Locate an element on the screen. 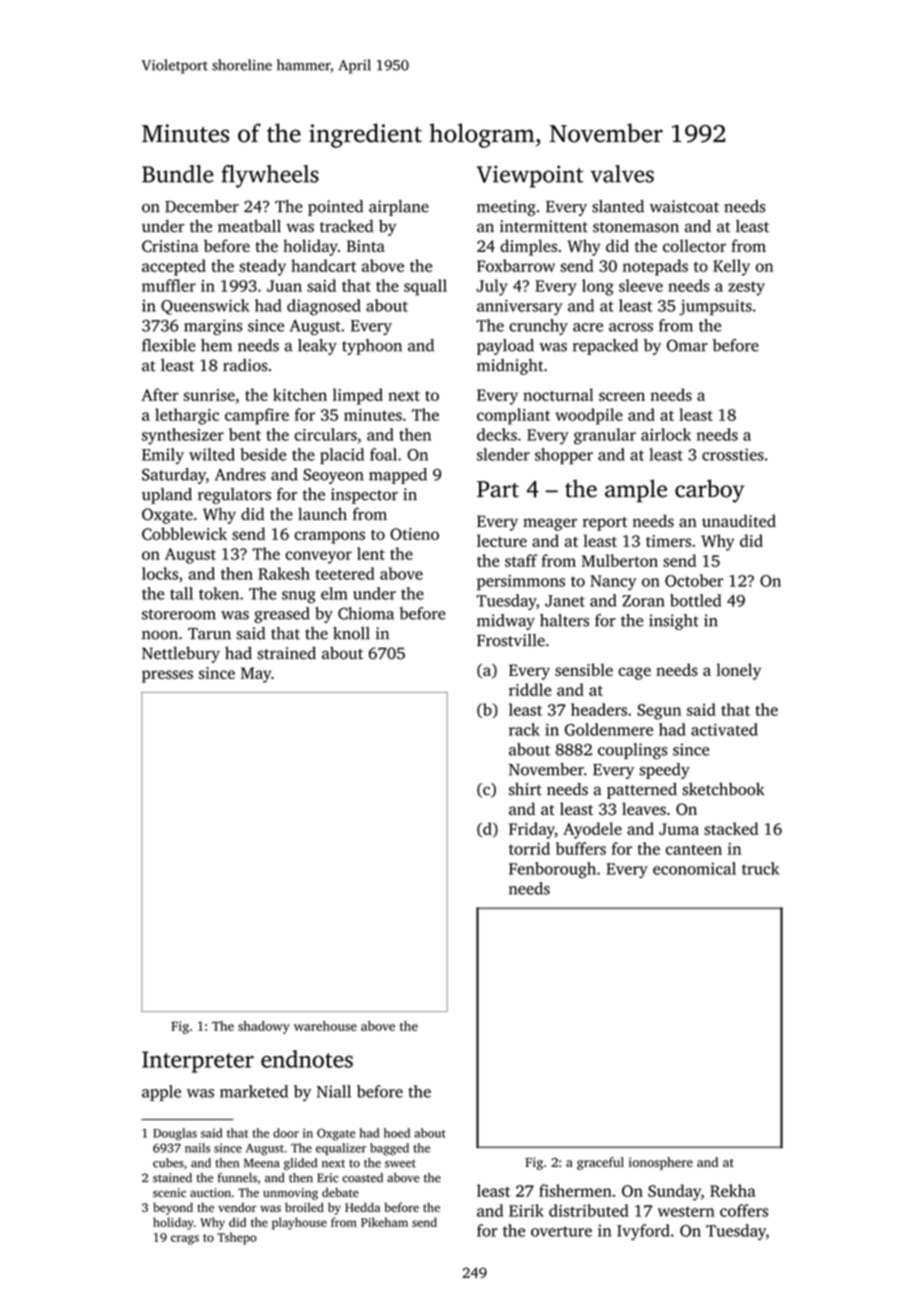 Image resolution: width=924 pixels, height=1314 pixels. Viewpoint is located at coordinates (530, 176).
